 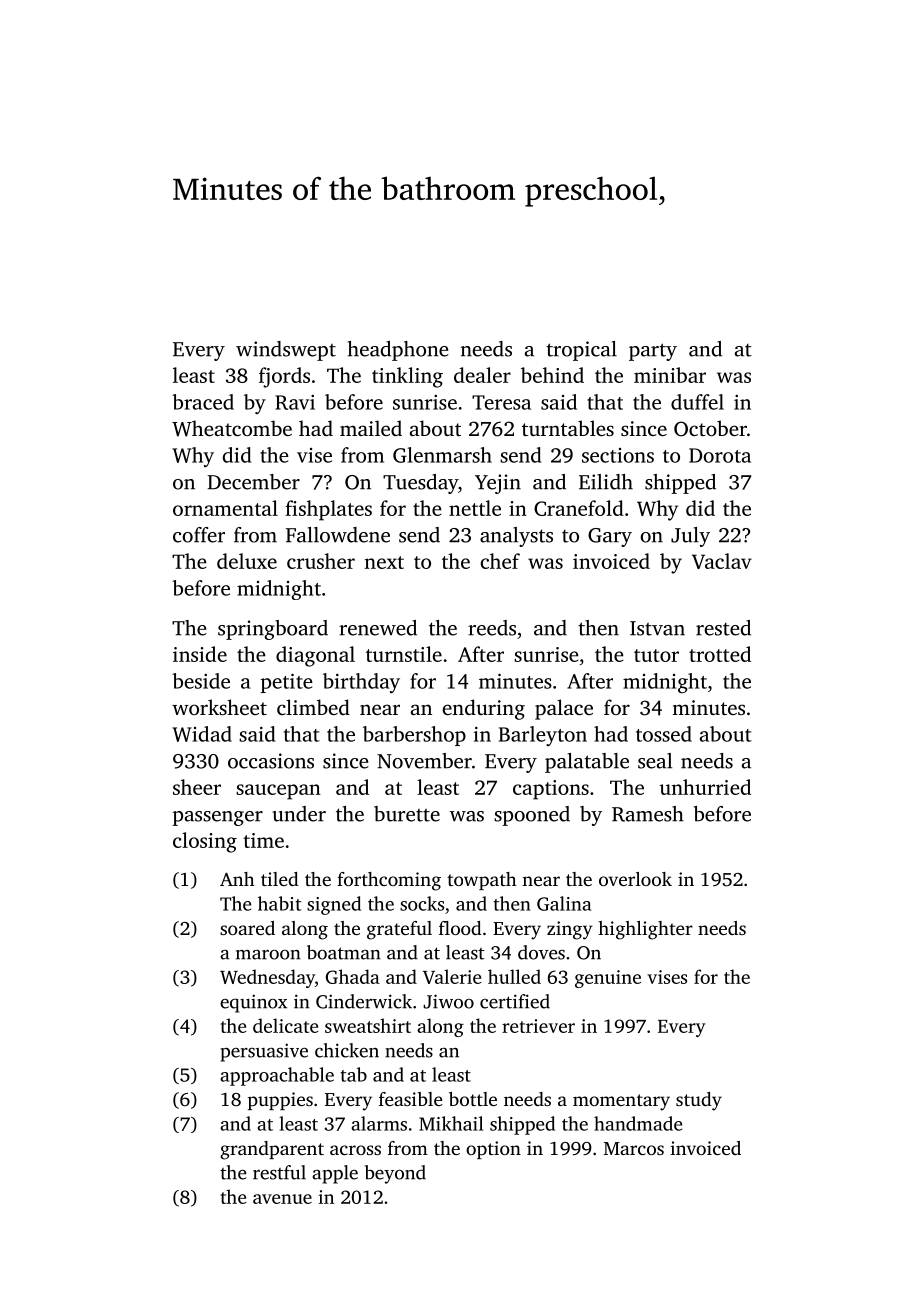 I want to click on highlighter, so click(x=645, y=930).
